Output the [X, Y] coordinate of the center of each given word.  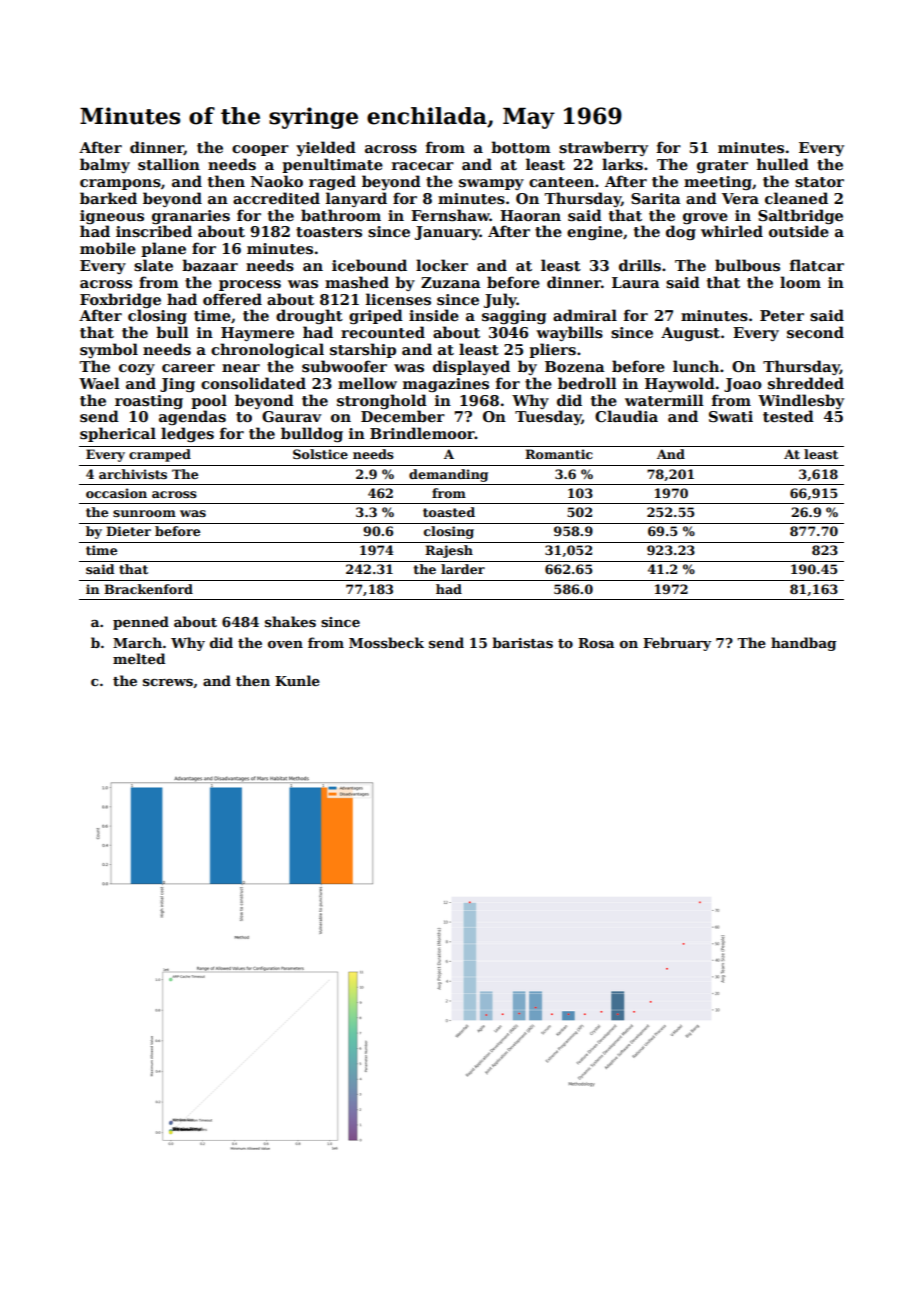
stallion [169, 164]
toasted [449, 512]
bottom [521, 147]
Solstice [320, 454]
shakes [290, 621]
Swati [731, 416]
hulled [783, 164]
